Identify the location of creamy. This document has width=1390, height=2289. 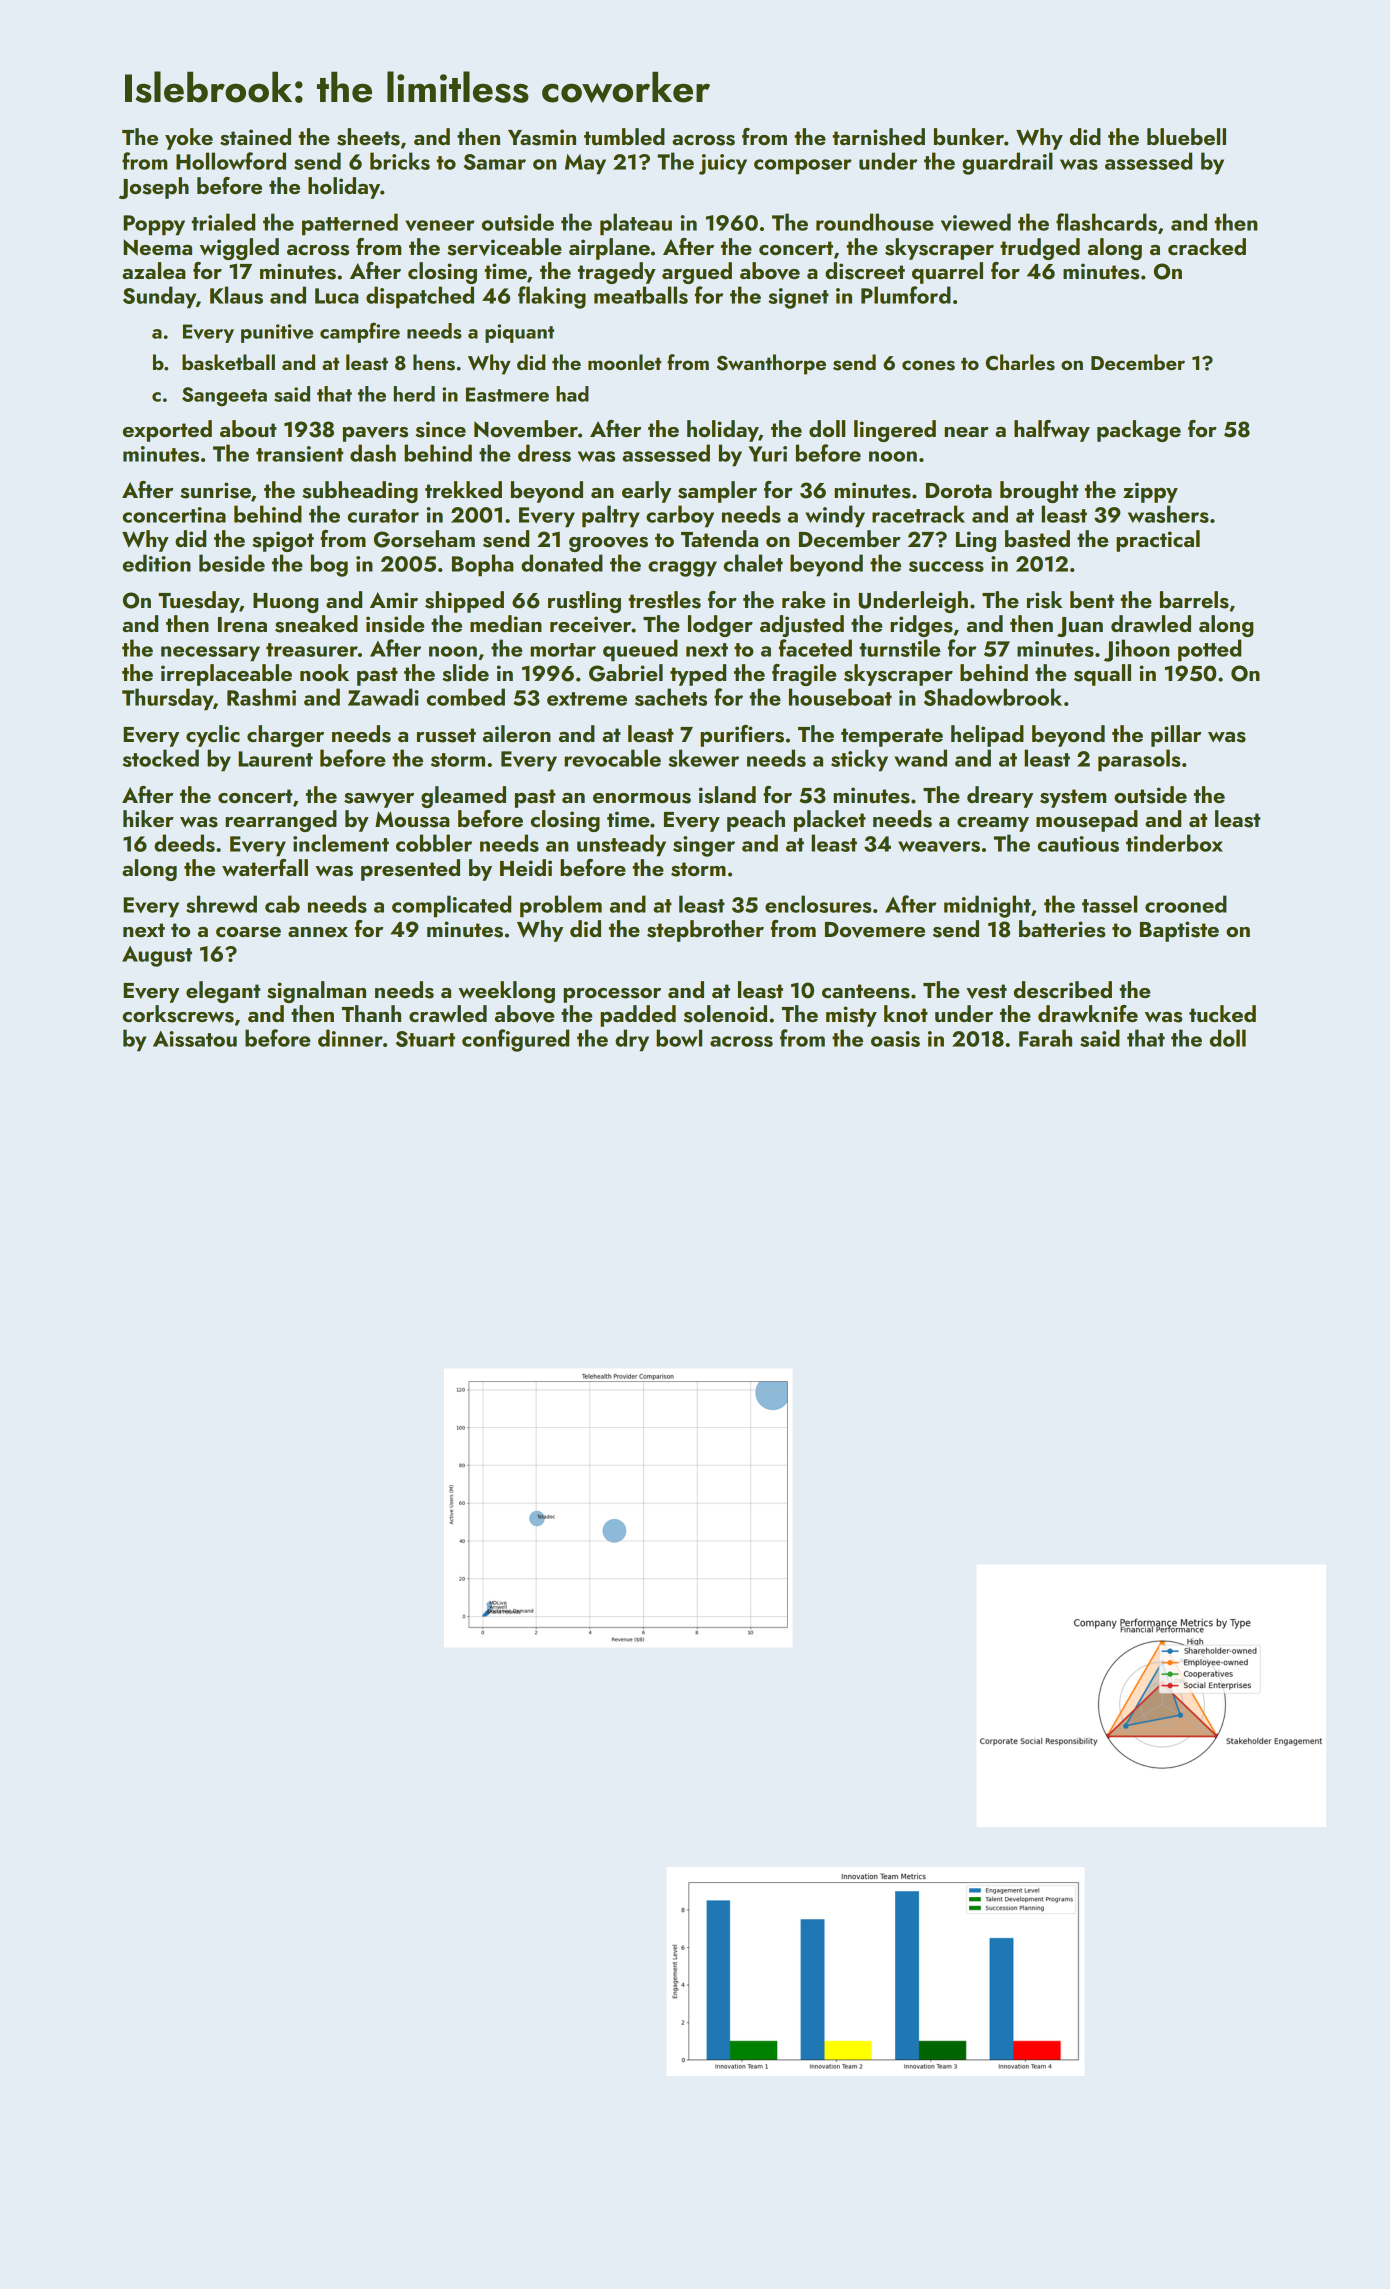
(993, 824).
